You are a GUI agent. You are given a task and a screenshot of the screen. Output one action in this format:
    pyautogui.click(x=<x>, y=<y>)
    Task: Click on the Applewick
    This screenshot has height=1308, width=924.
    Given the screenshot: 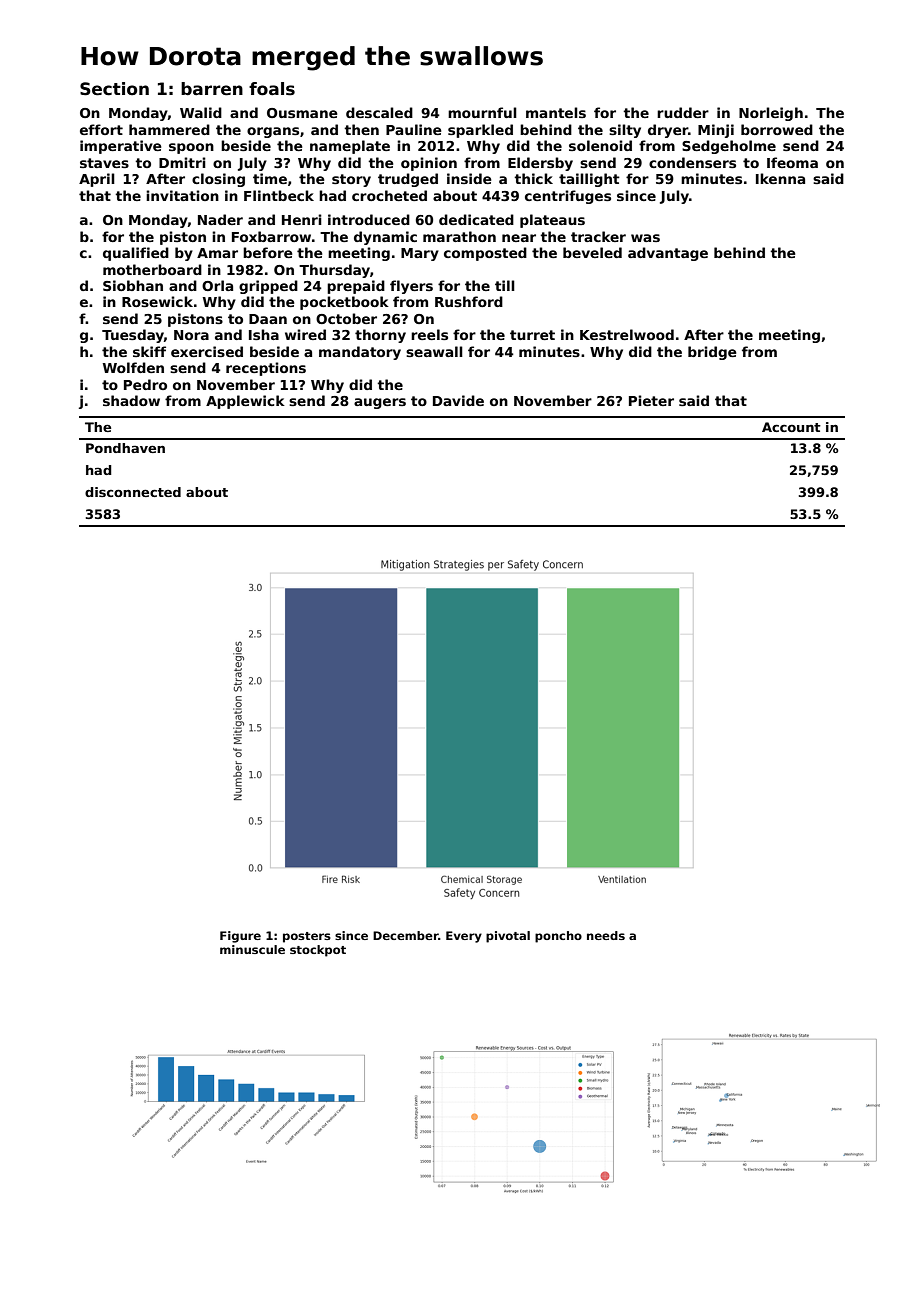 What is the action you would take?
    pyautogui.click(x=245, y=402)
